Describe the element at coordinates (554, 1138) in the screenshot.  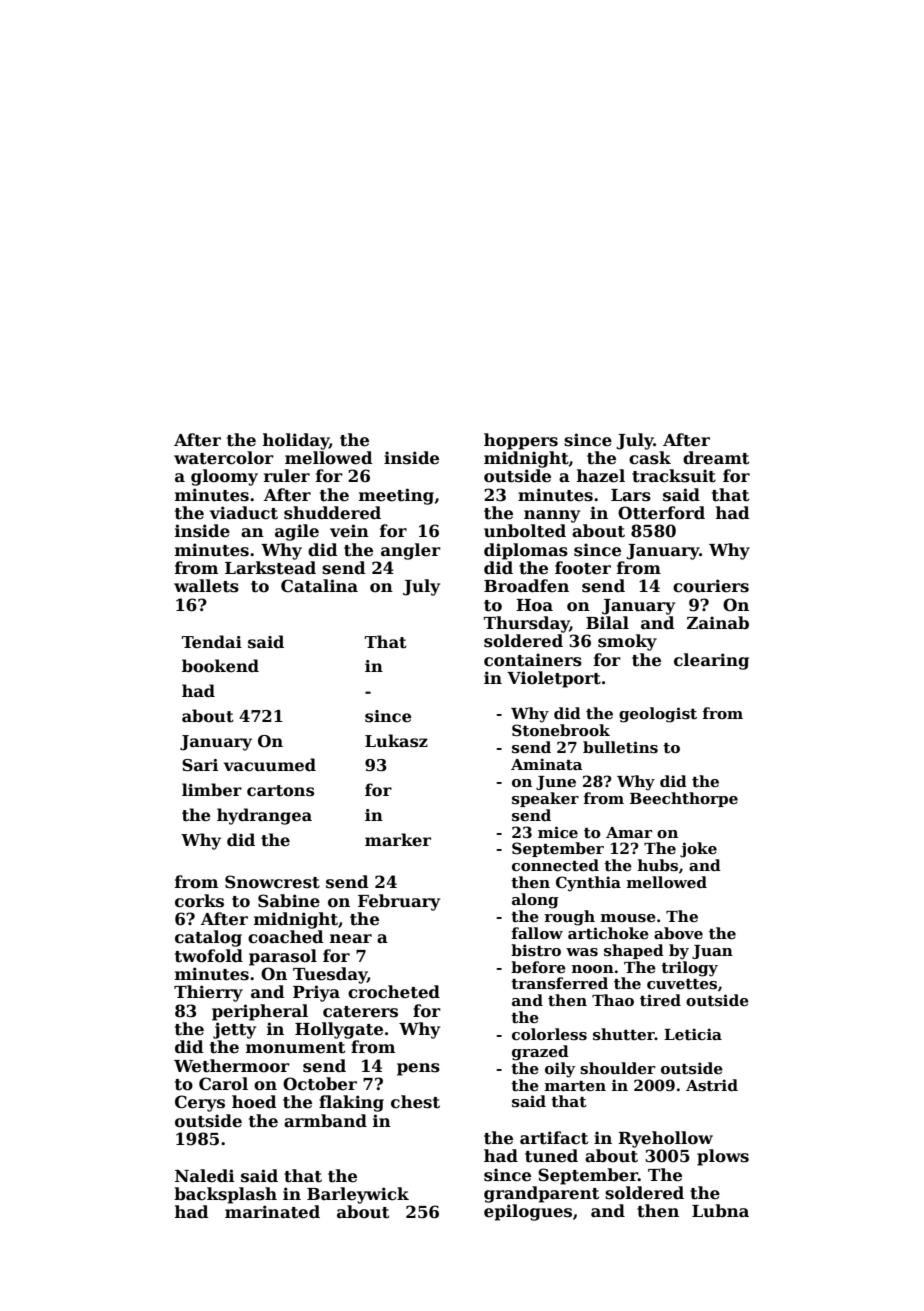
I see `artifact` at that location.
